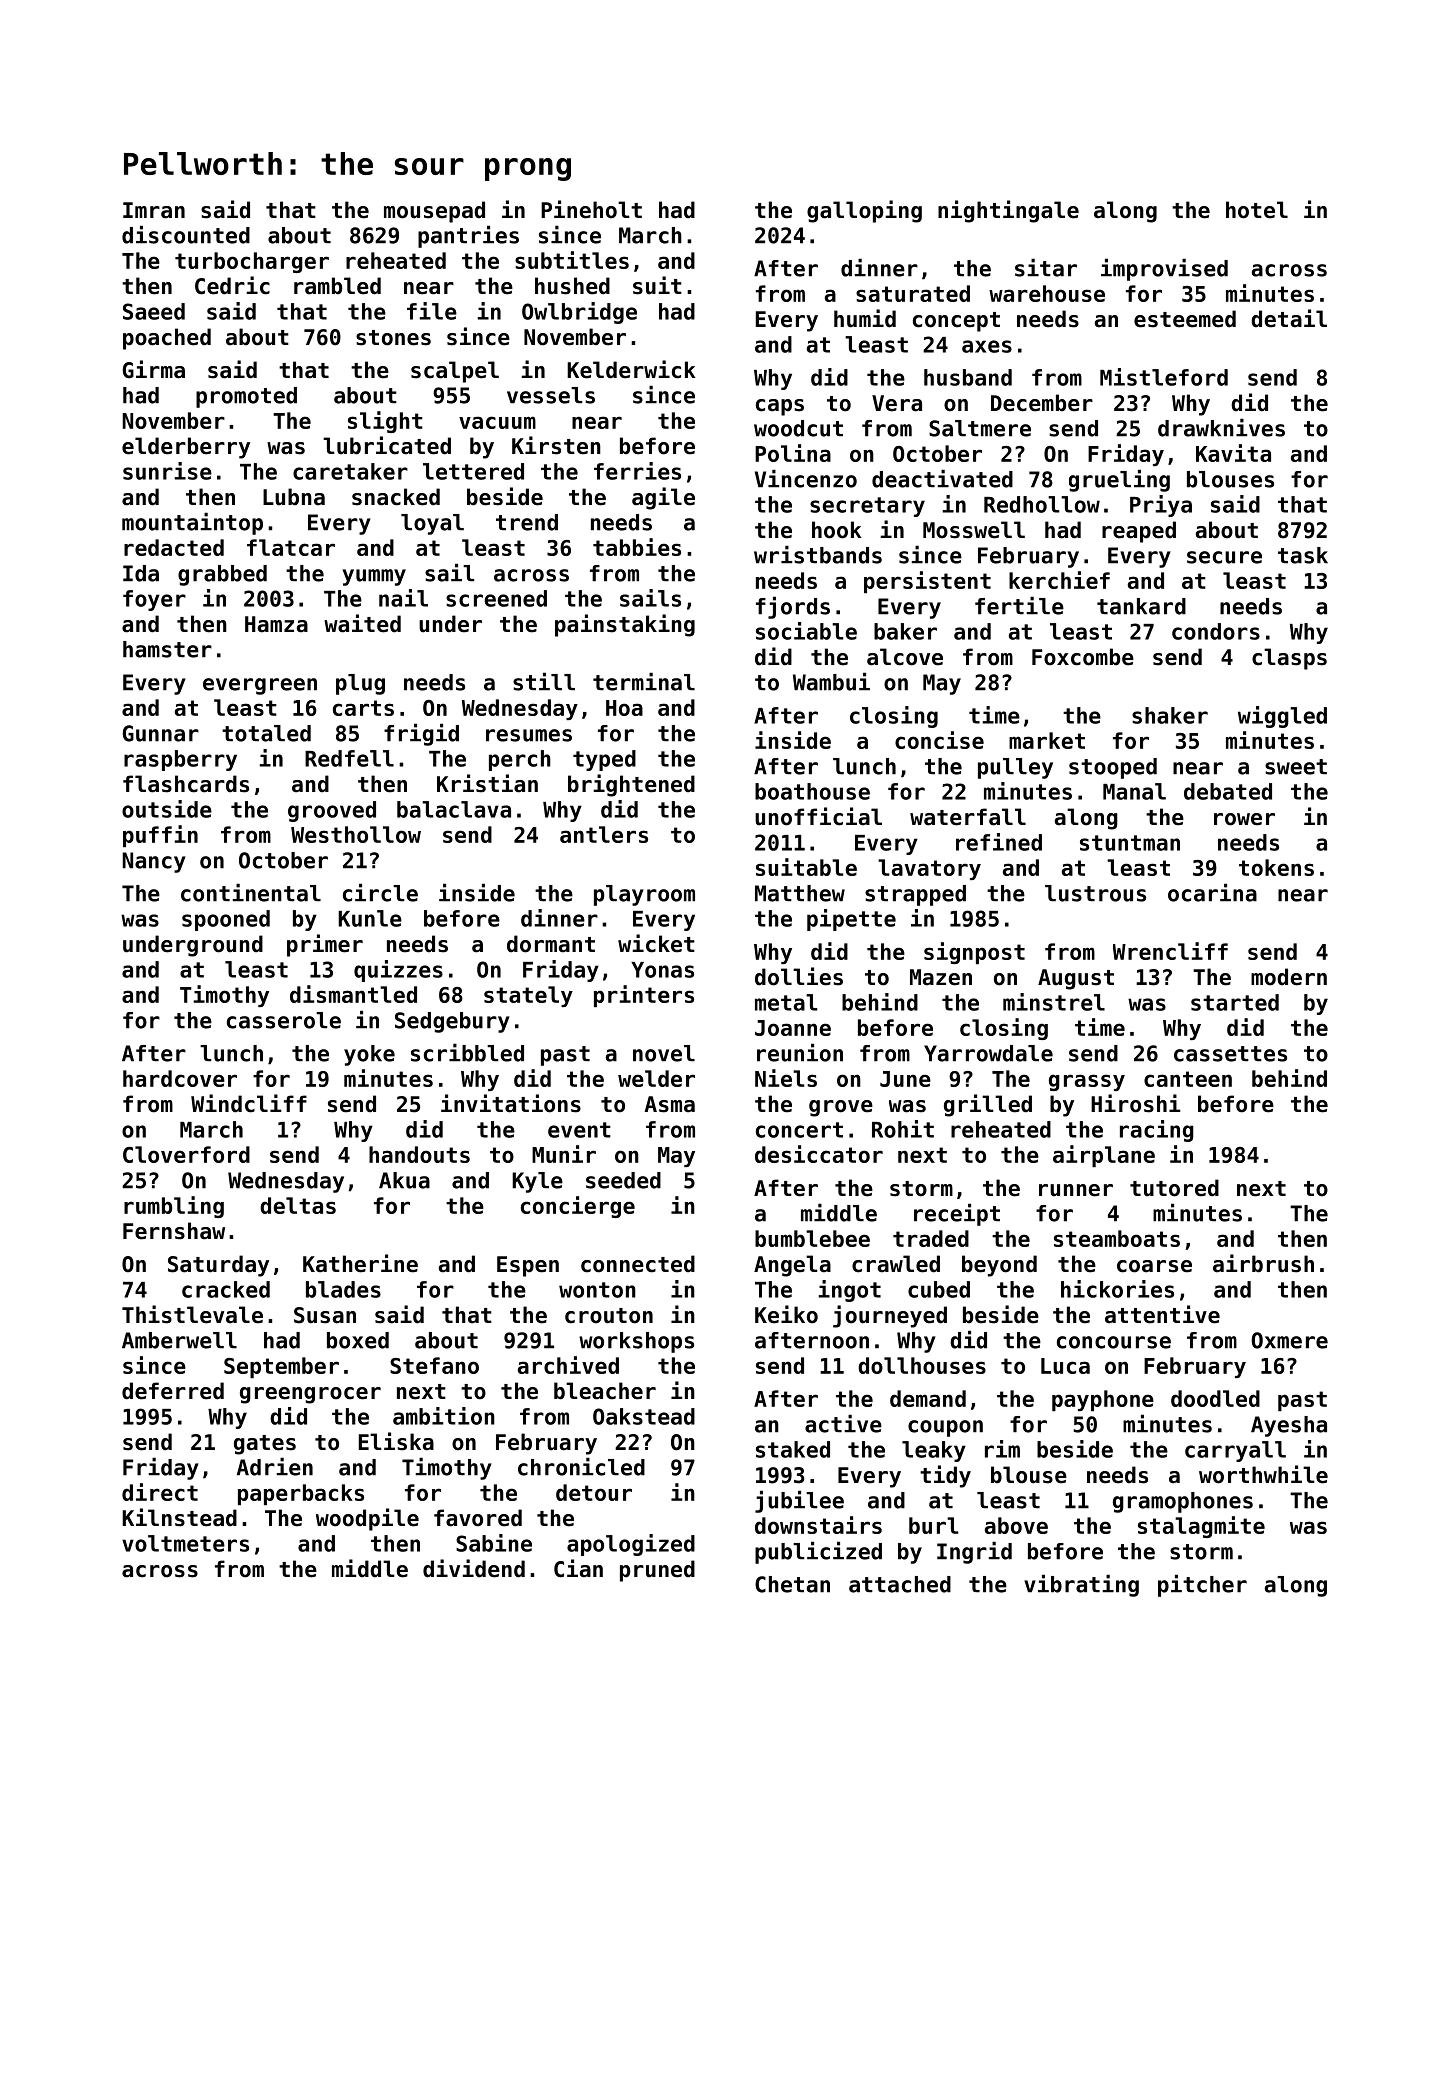 The height and width of the screenshot is (2100, 1450). Describe the element at coordinates (957, 1214) in the screenshot. I see `receipt` at that location.
